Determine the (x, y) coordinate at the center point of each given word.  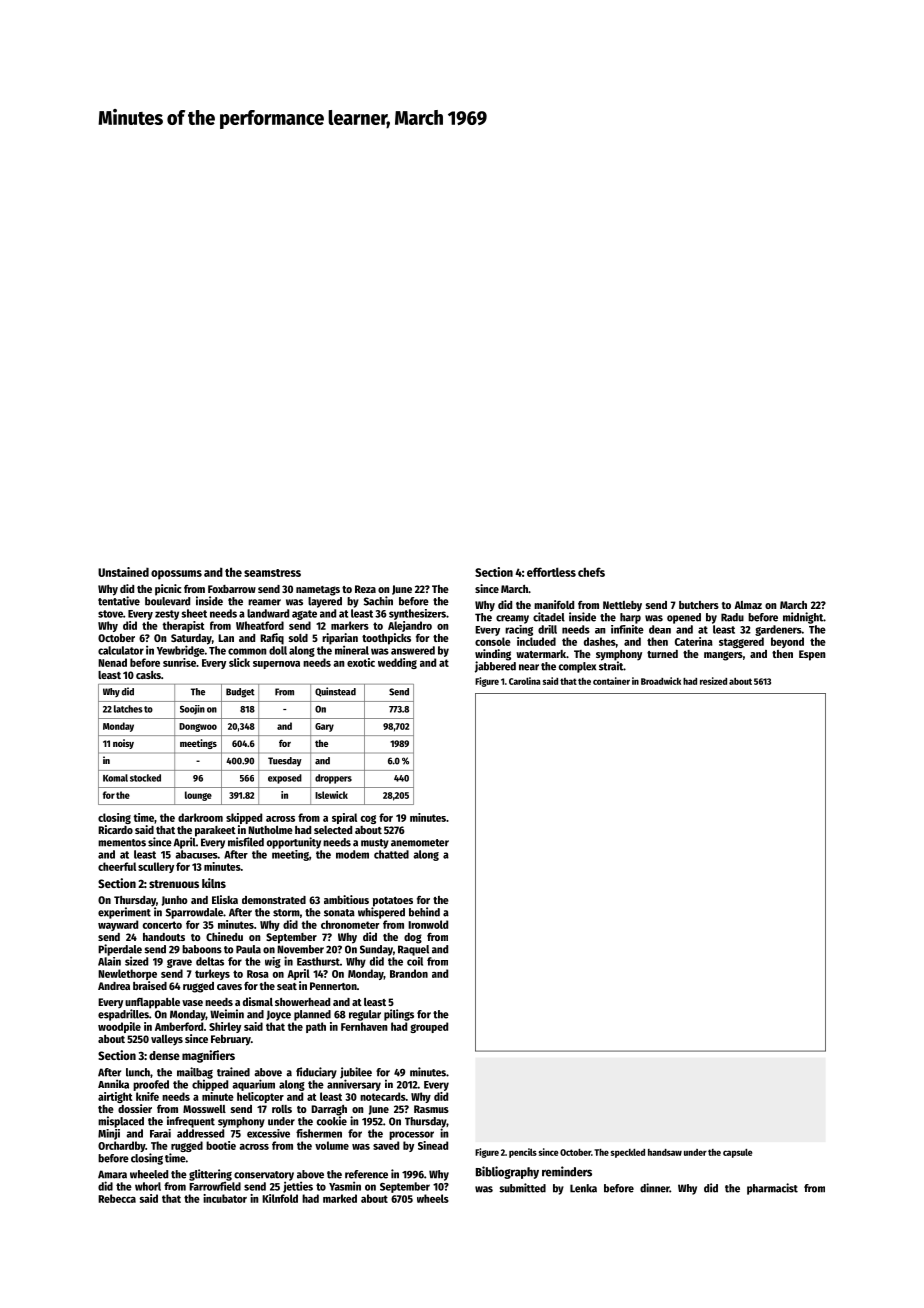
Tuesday (285, 762)
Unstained (123, 572)
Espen (812, 655)
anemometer (420, 843)
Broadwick (661, 681)
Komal (115, 778)
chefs (591, 572)
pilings (399, 1015)
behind (424, 912)
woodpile (119, 1027)
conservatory (264, 1176)
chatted (391, 854)
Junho (175, 901)
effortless (551, 572)
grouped (429, 1027)
